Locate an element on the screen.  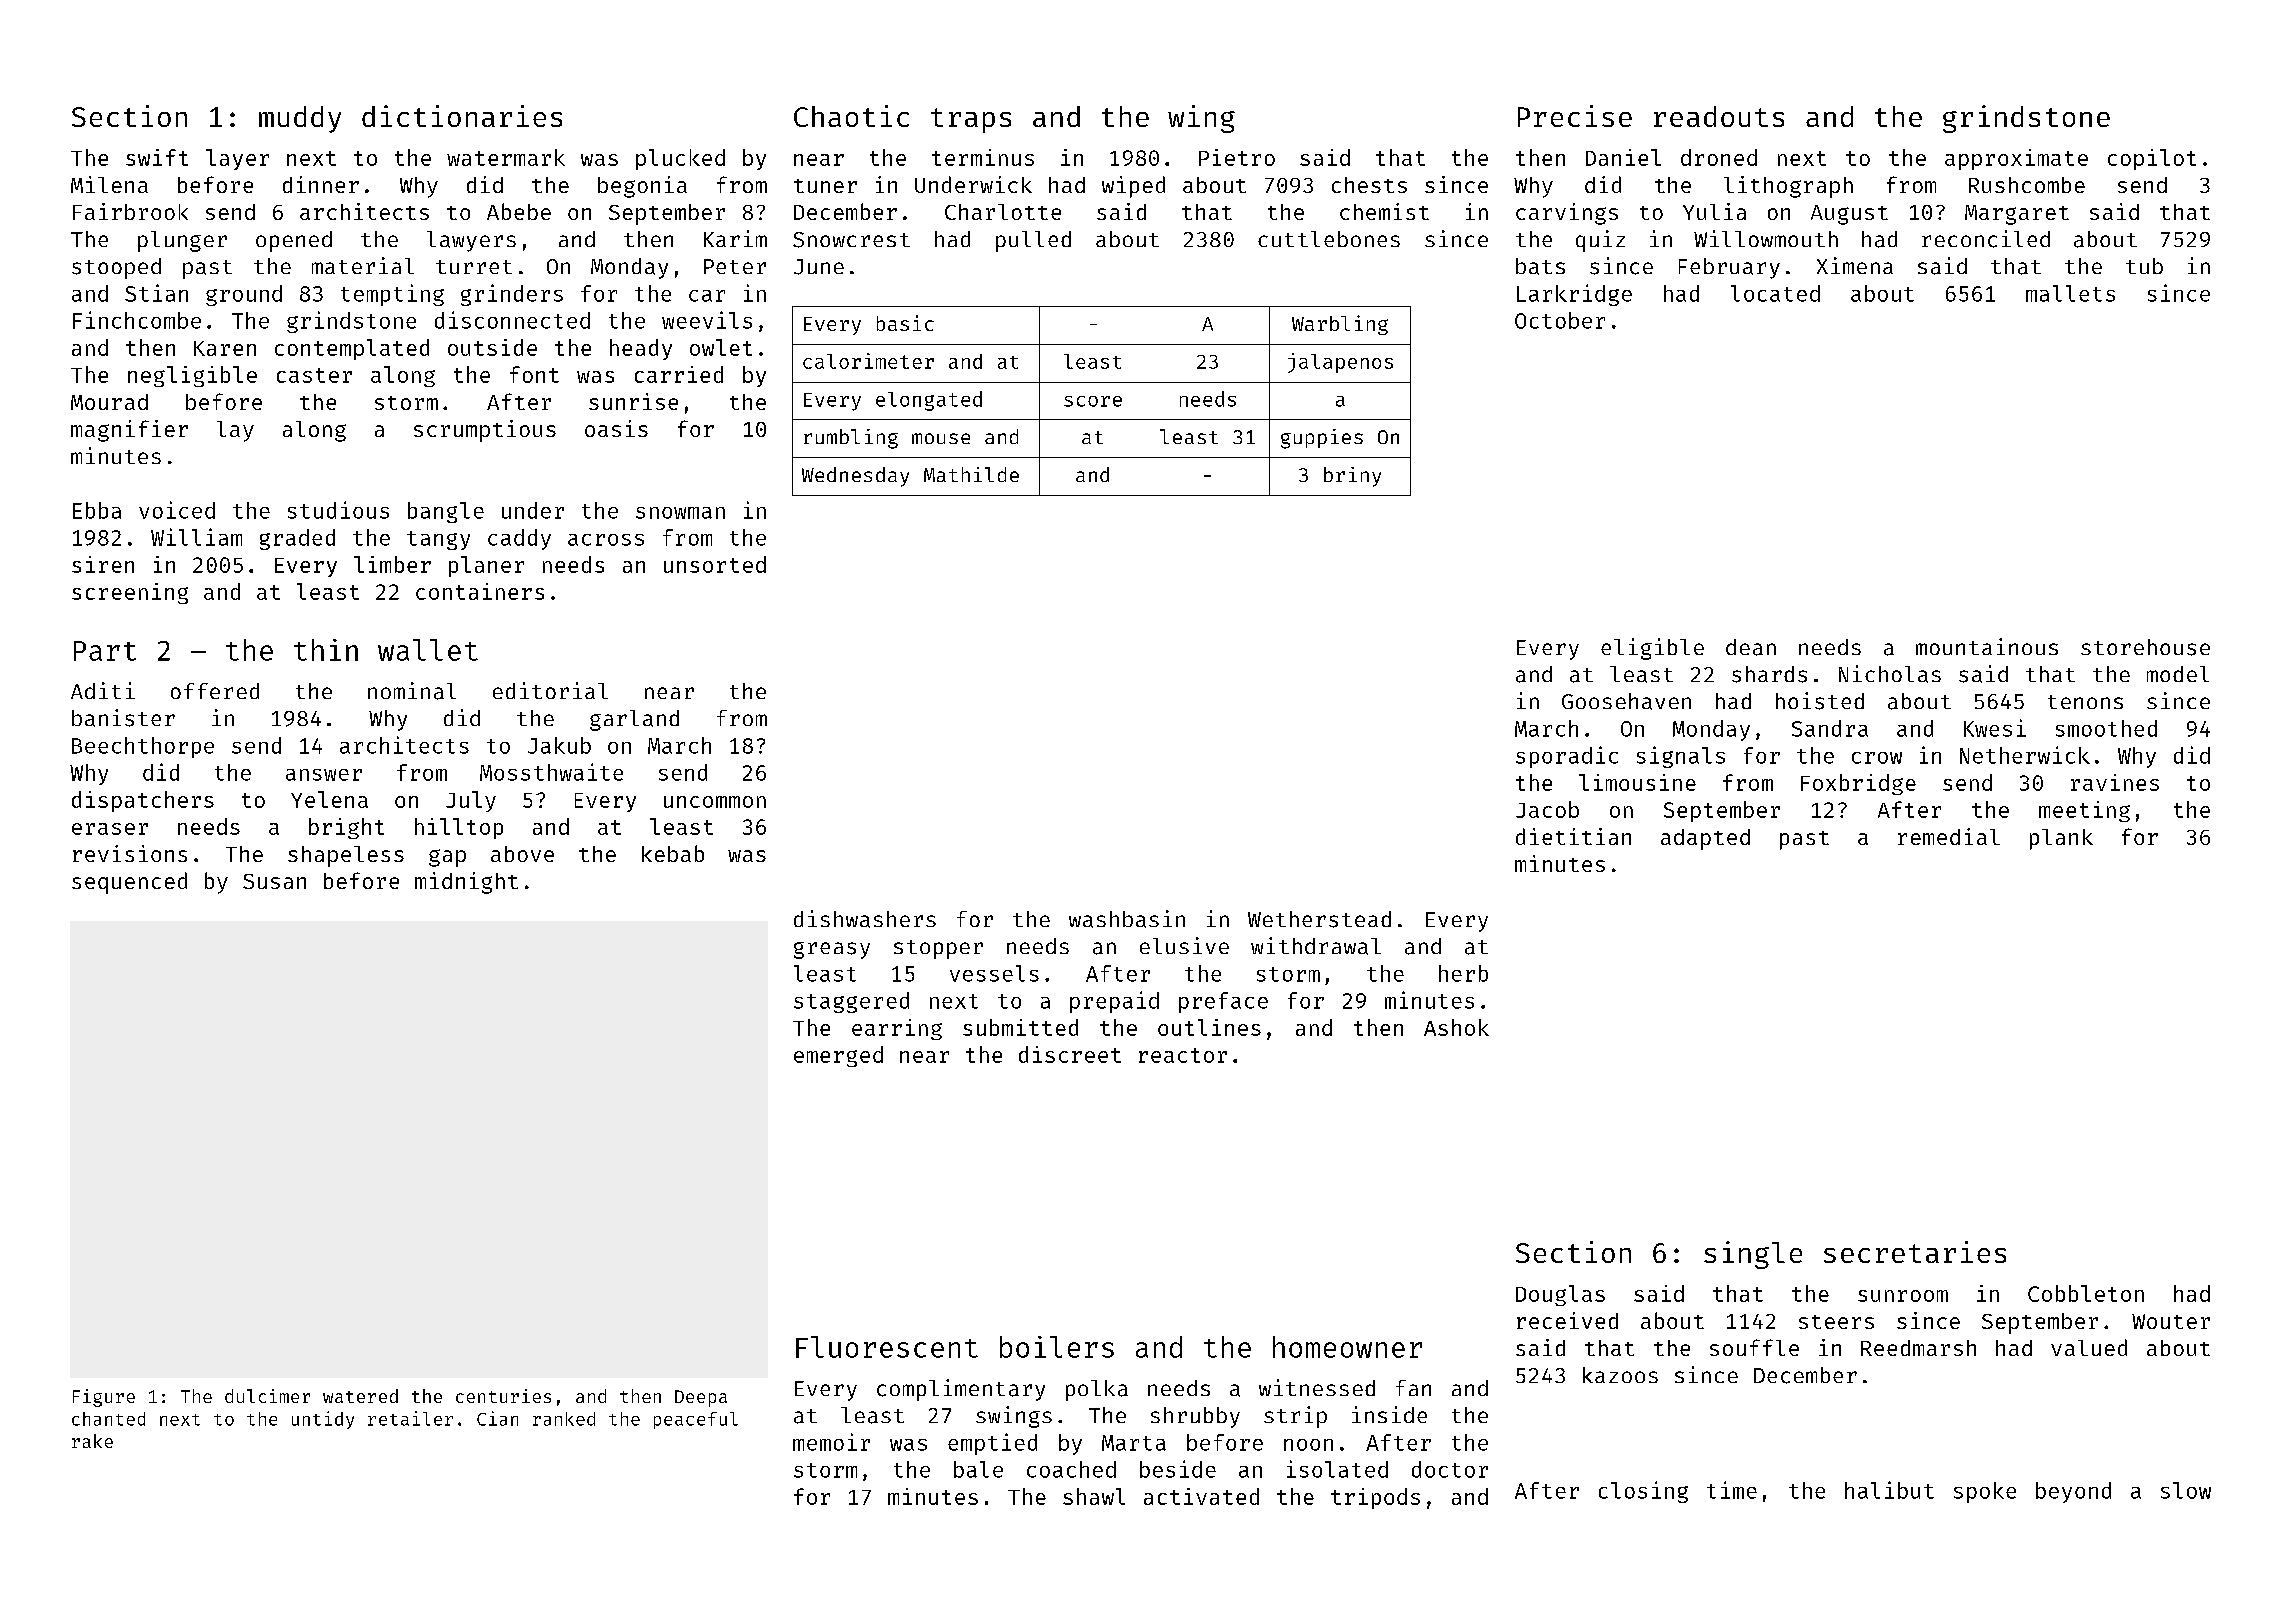
bale is located at coordinates (978, 1469).
